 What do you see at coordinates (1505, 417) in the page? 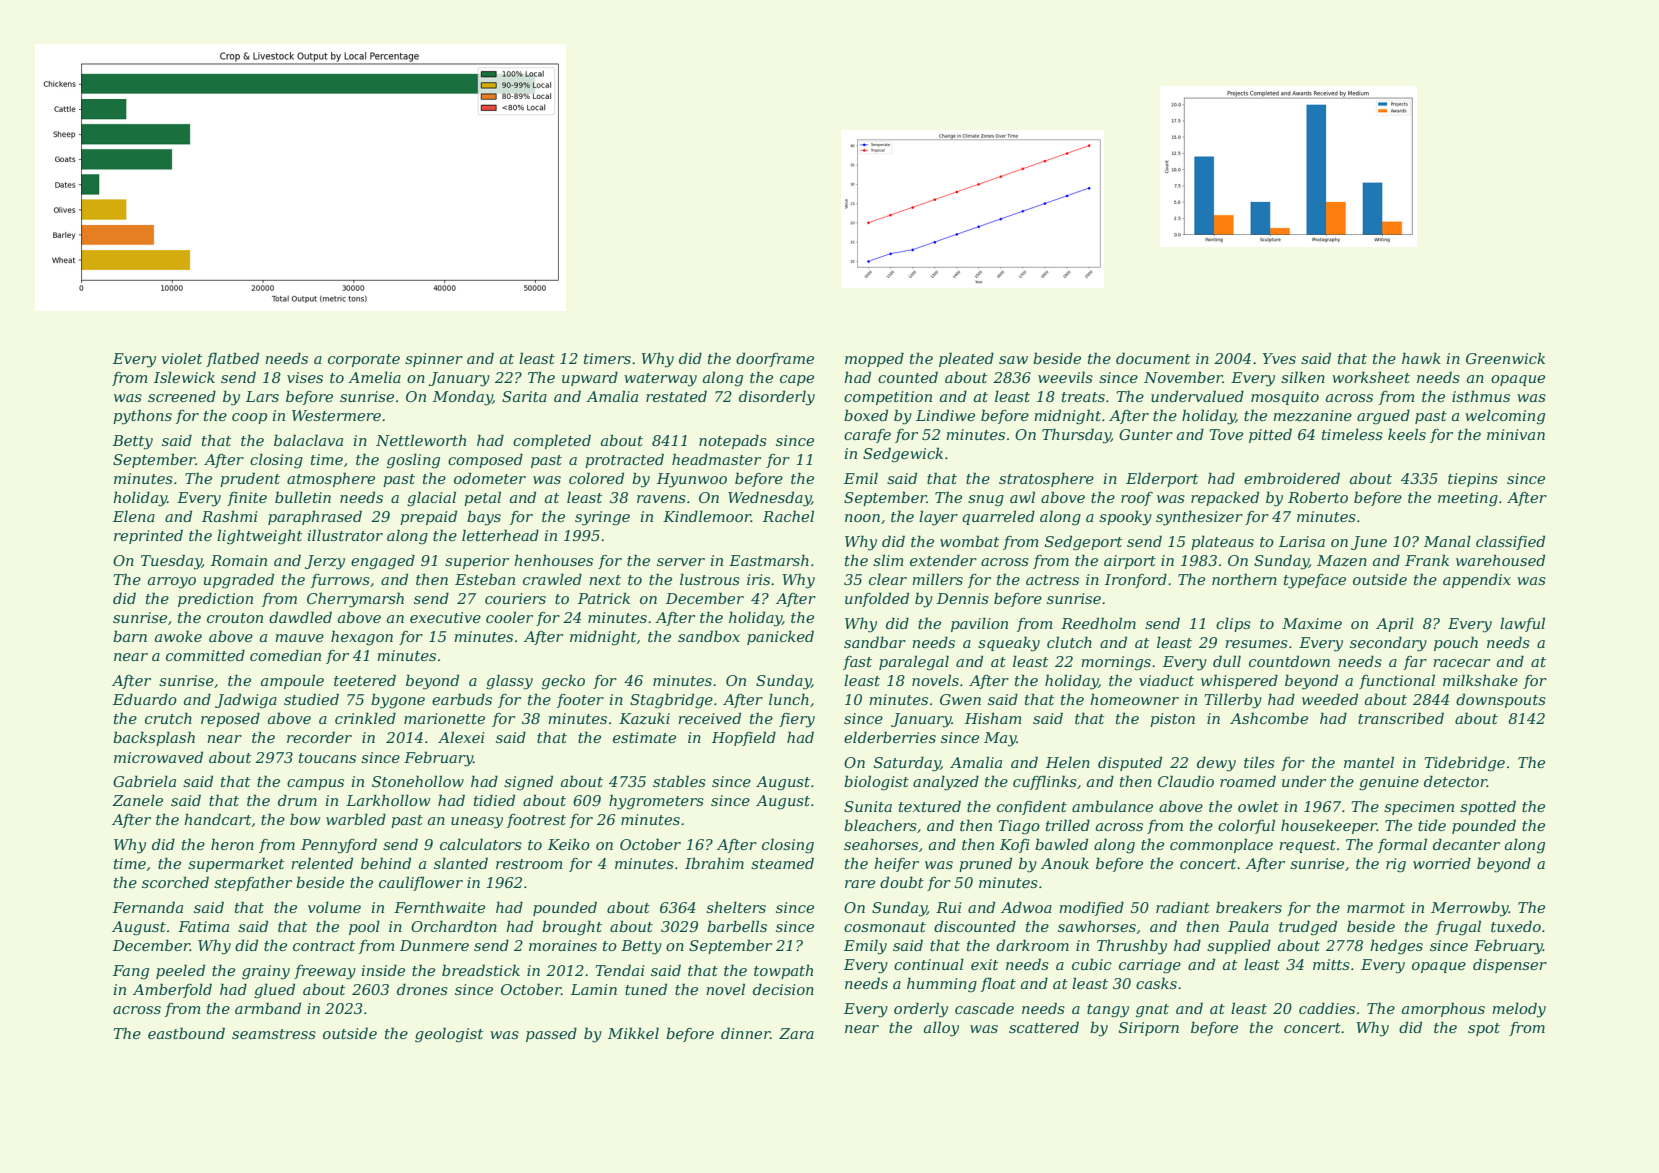
I see `welcoming` at bounding box center [1505, 417].
